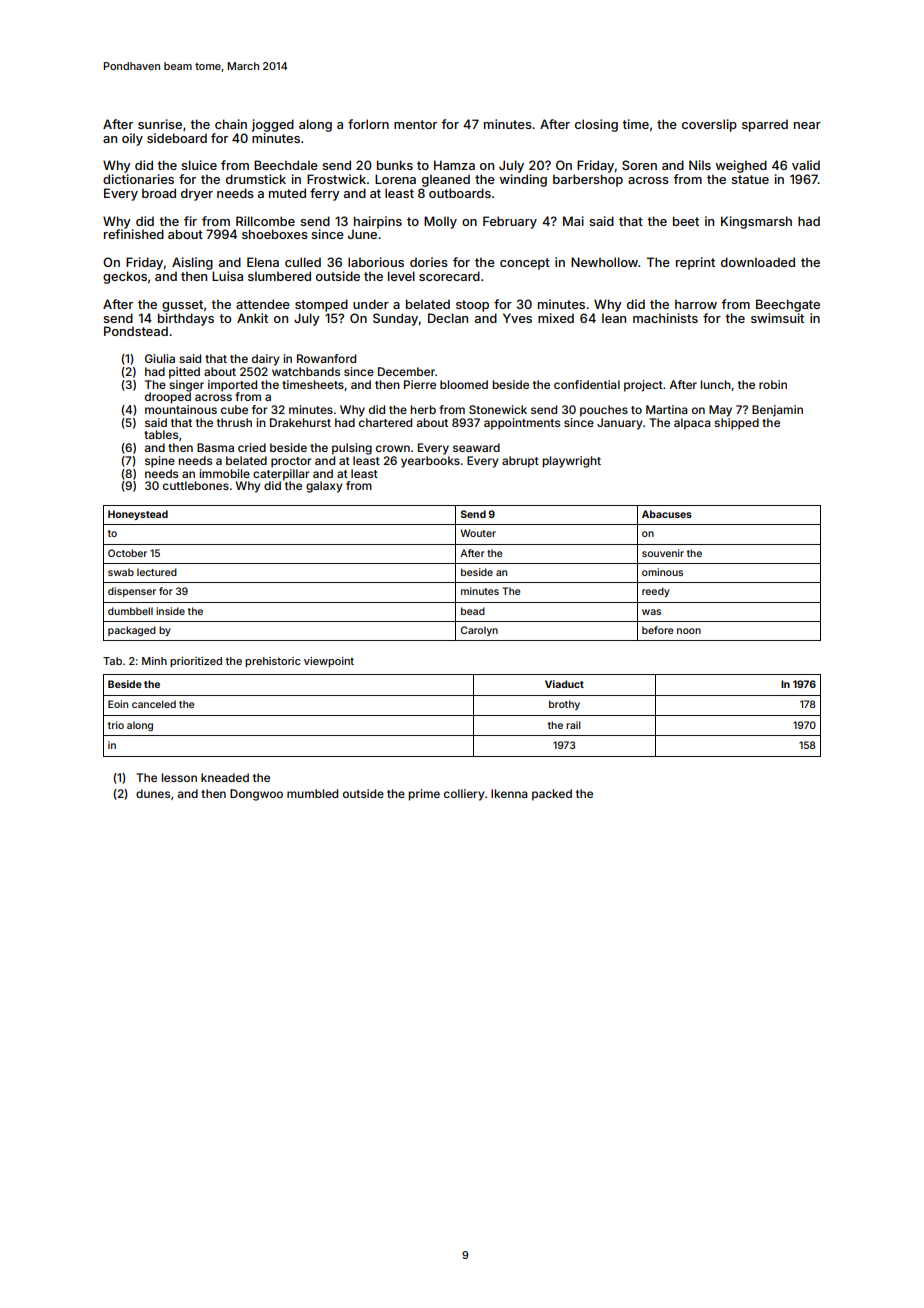 The width and height of the page is (924, 1308). Describe the element at coordinates (777, 318) in the page. I see `swimsuit` at that location.
